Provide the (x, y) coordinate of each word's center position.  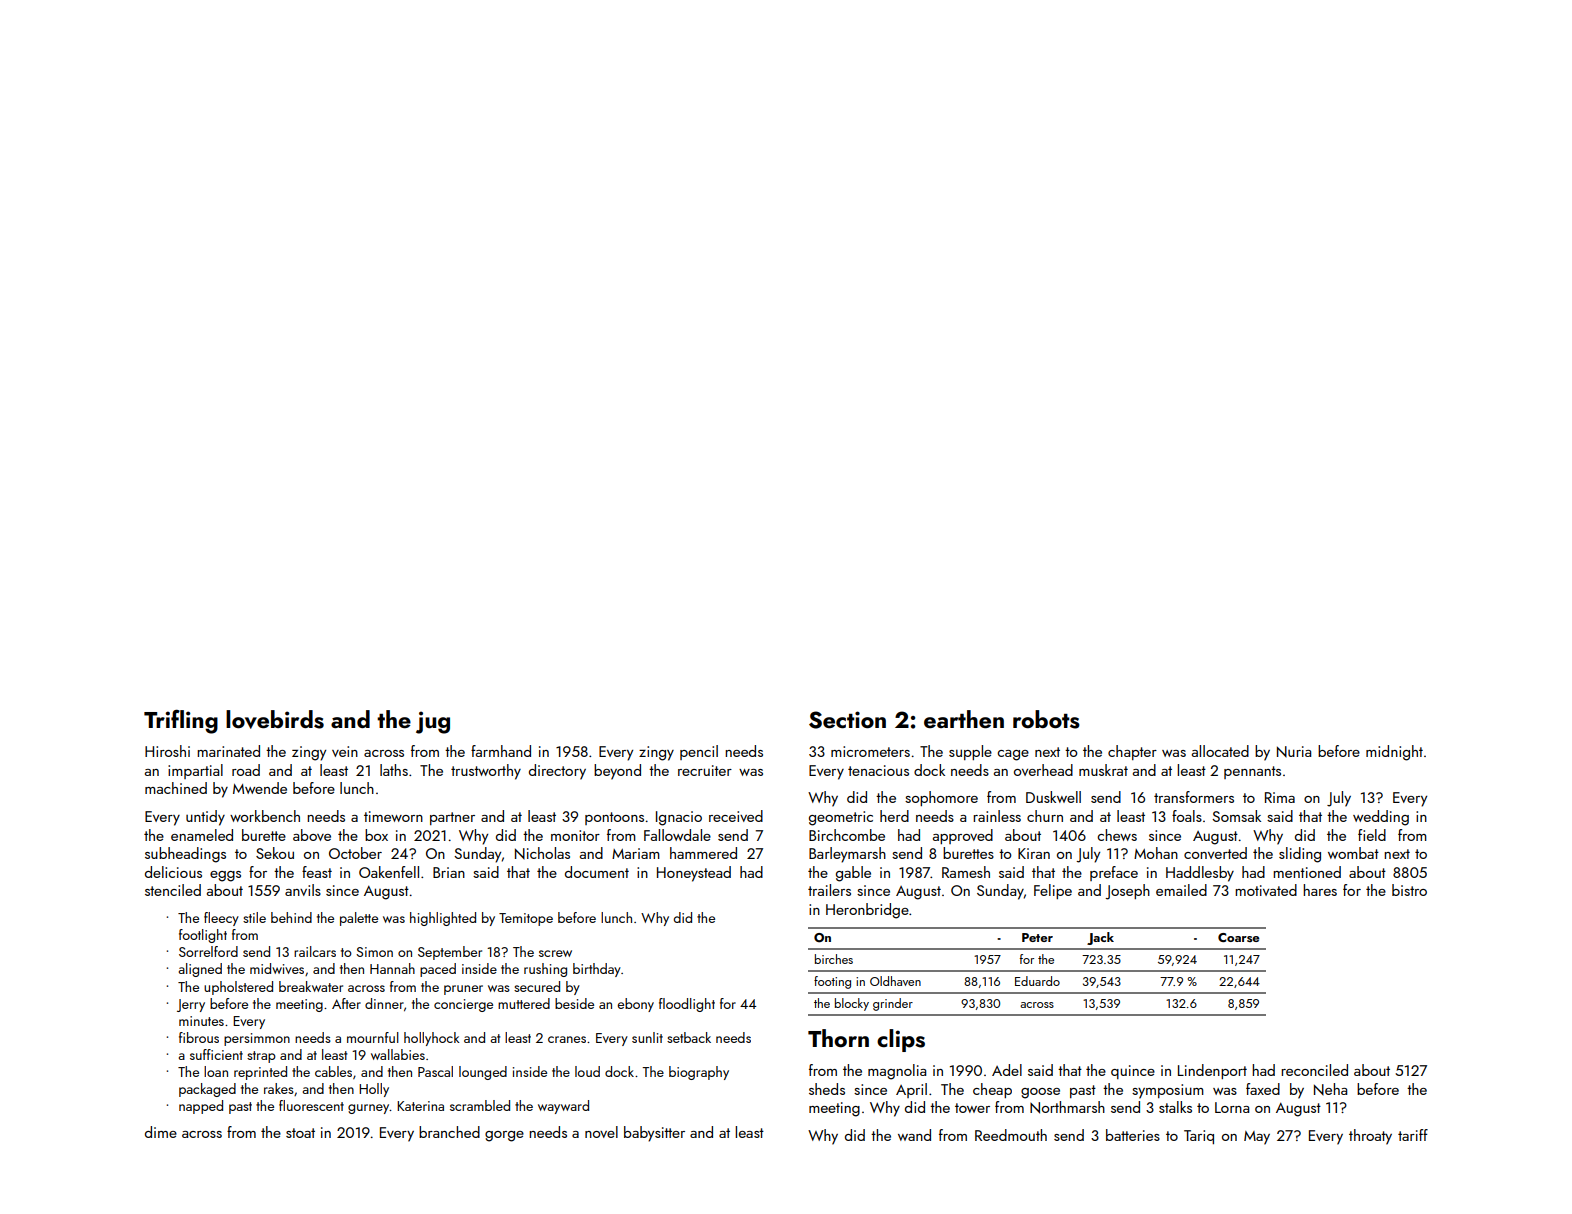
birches (834, 959)
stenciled (173, 890)
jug (433, 722)
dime (161, 1132)
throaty (1370, 1137)
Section (847, 720)
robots (1046, 719)
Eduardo (1037, 981)
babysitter (654, 1134)
